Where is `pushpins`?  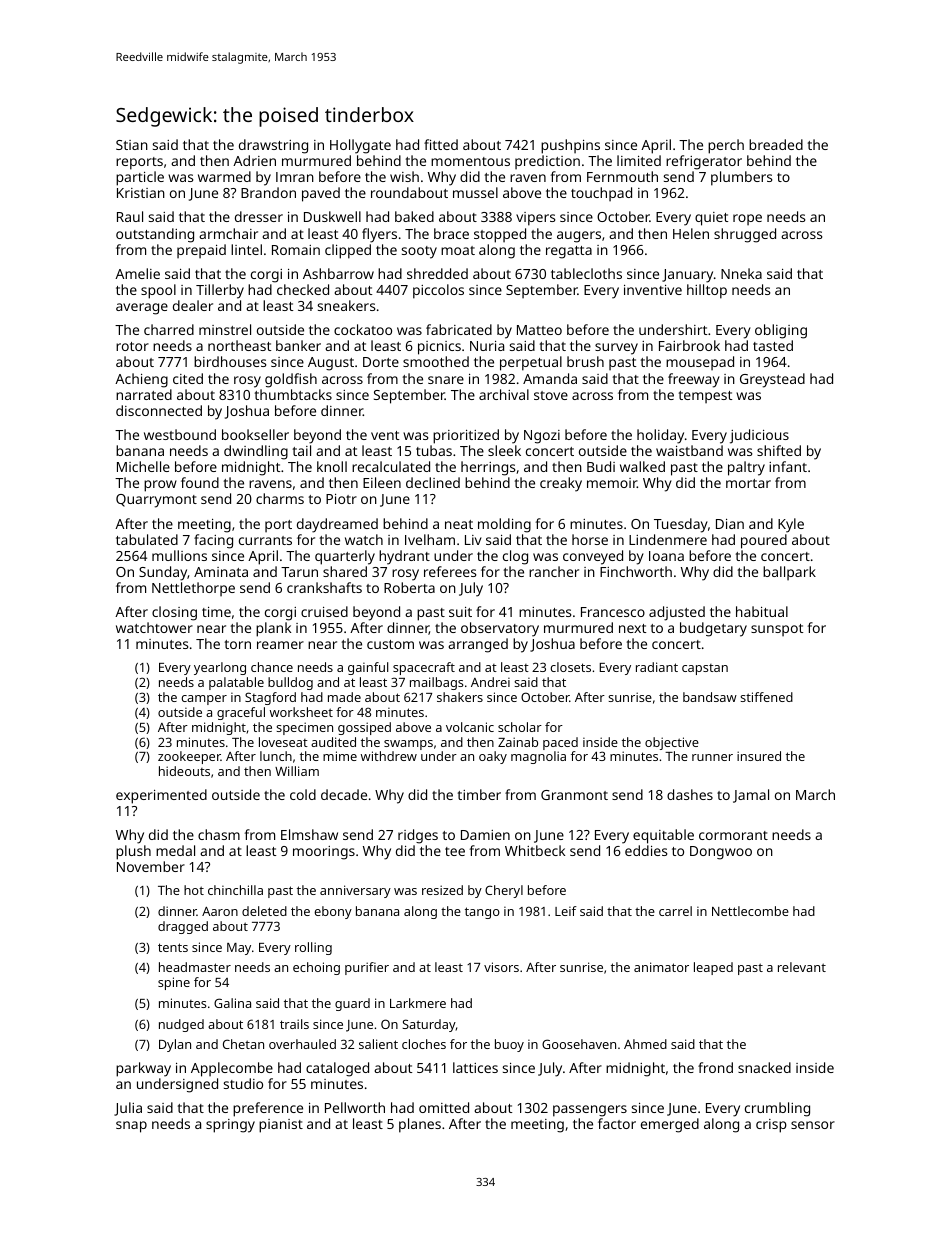
pushpins is located at coordinates (570, 146).
